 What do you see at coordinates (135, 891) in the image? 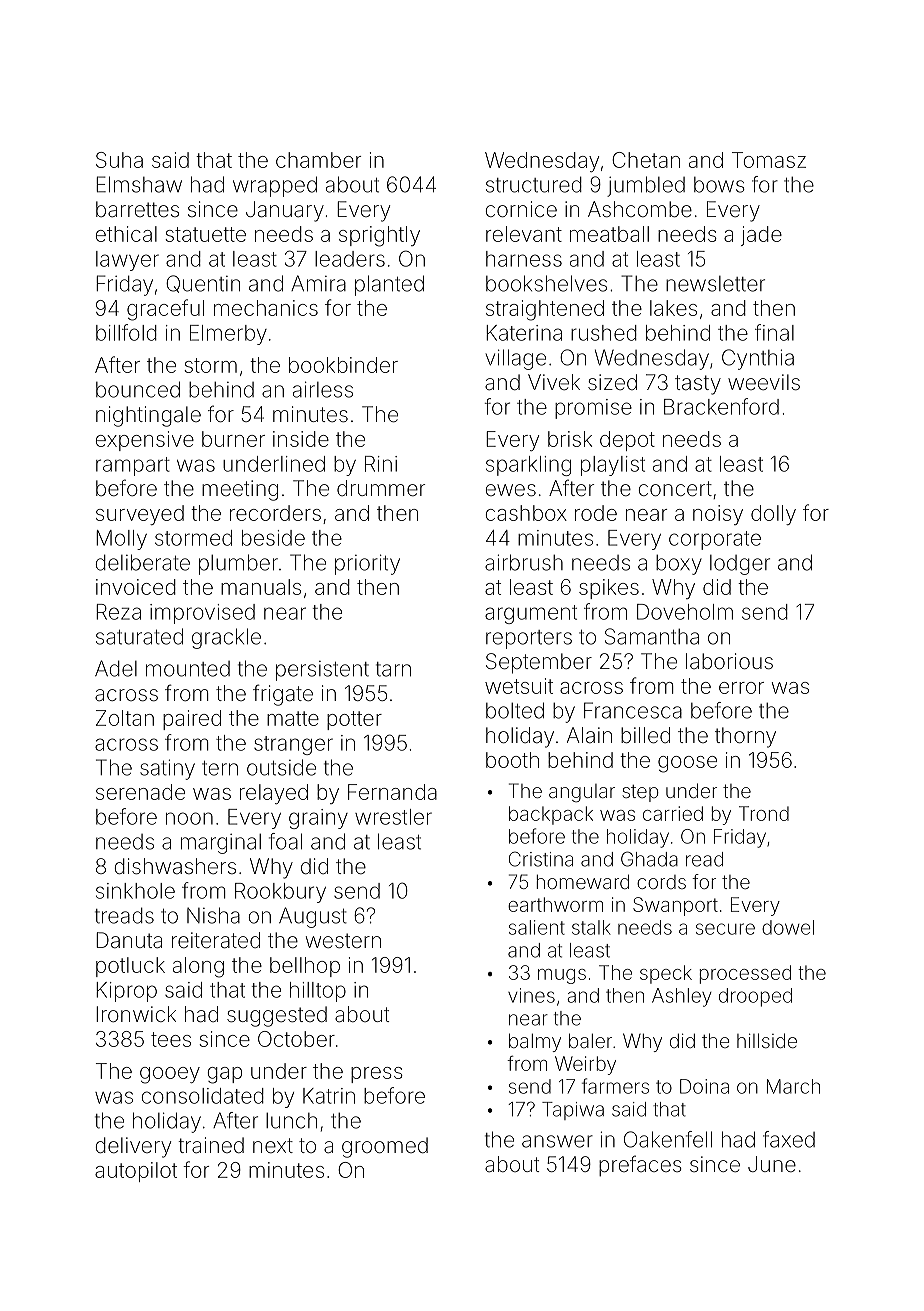
I see `sinkhole` at bounding box center [135, 891].
